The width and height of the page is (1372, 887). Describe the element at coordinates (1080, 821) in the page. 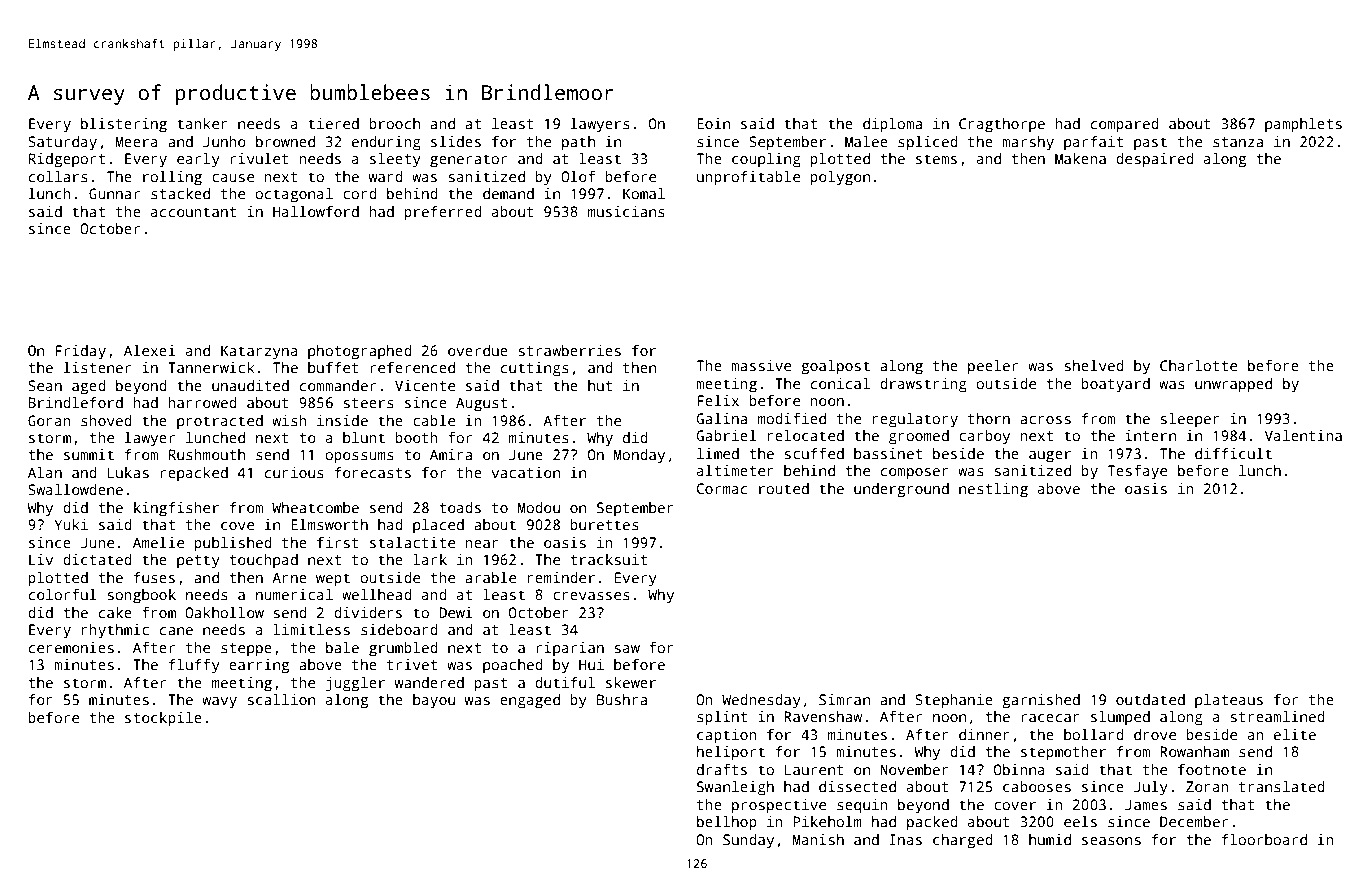

I see `eels` at that location.
